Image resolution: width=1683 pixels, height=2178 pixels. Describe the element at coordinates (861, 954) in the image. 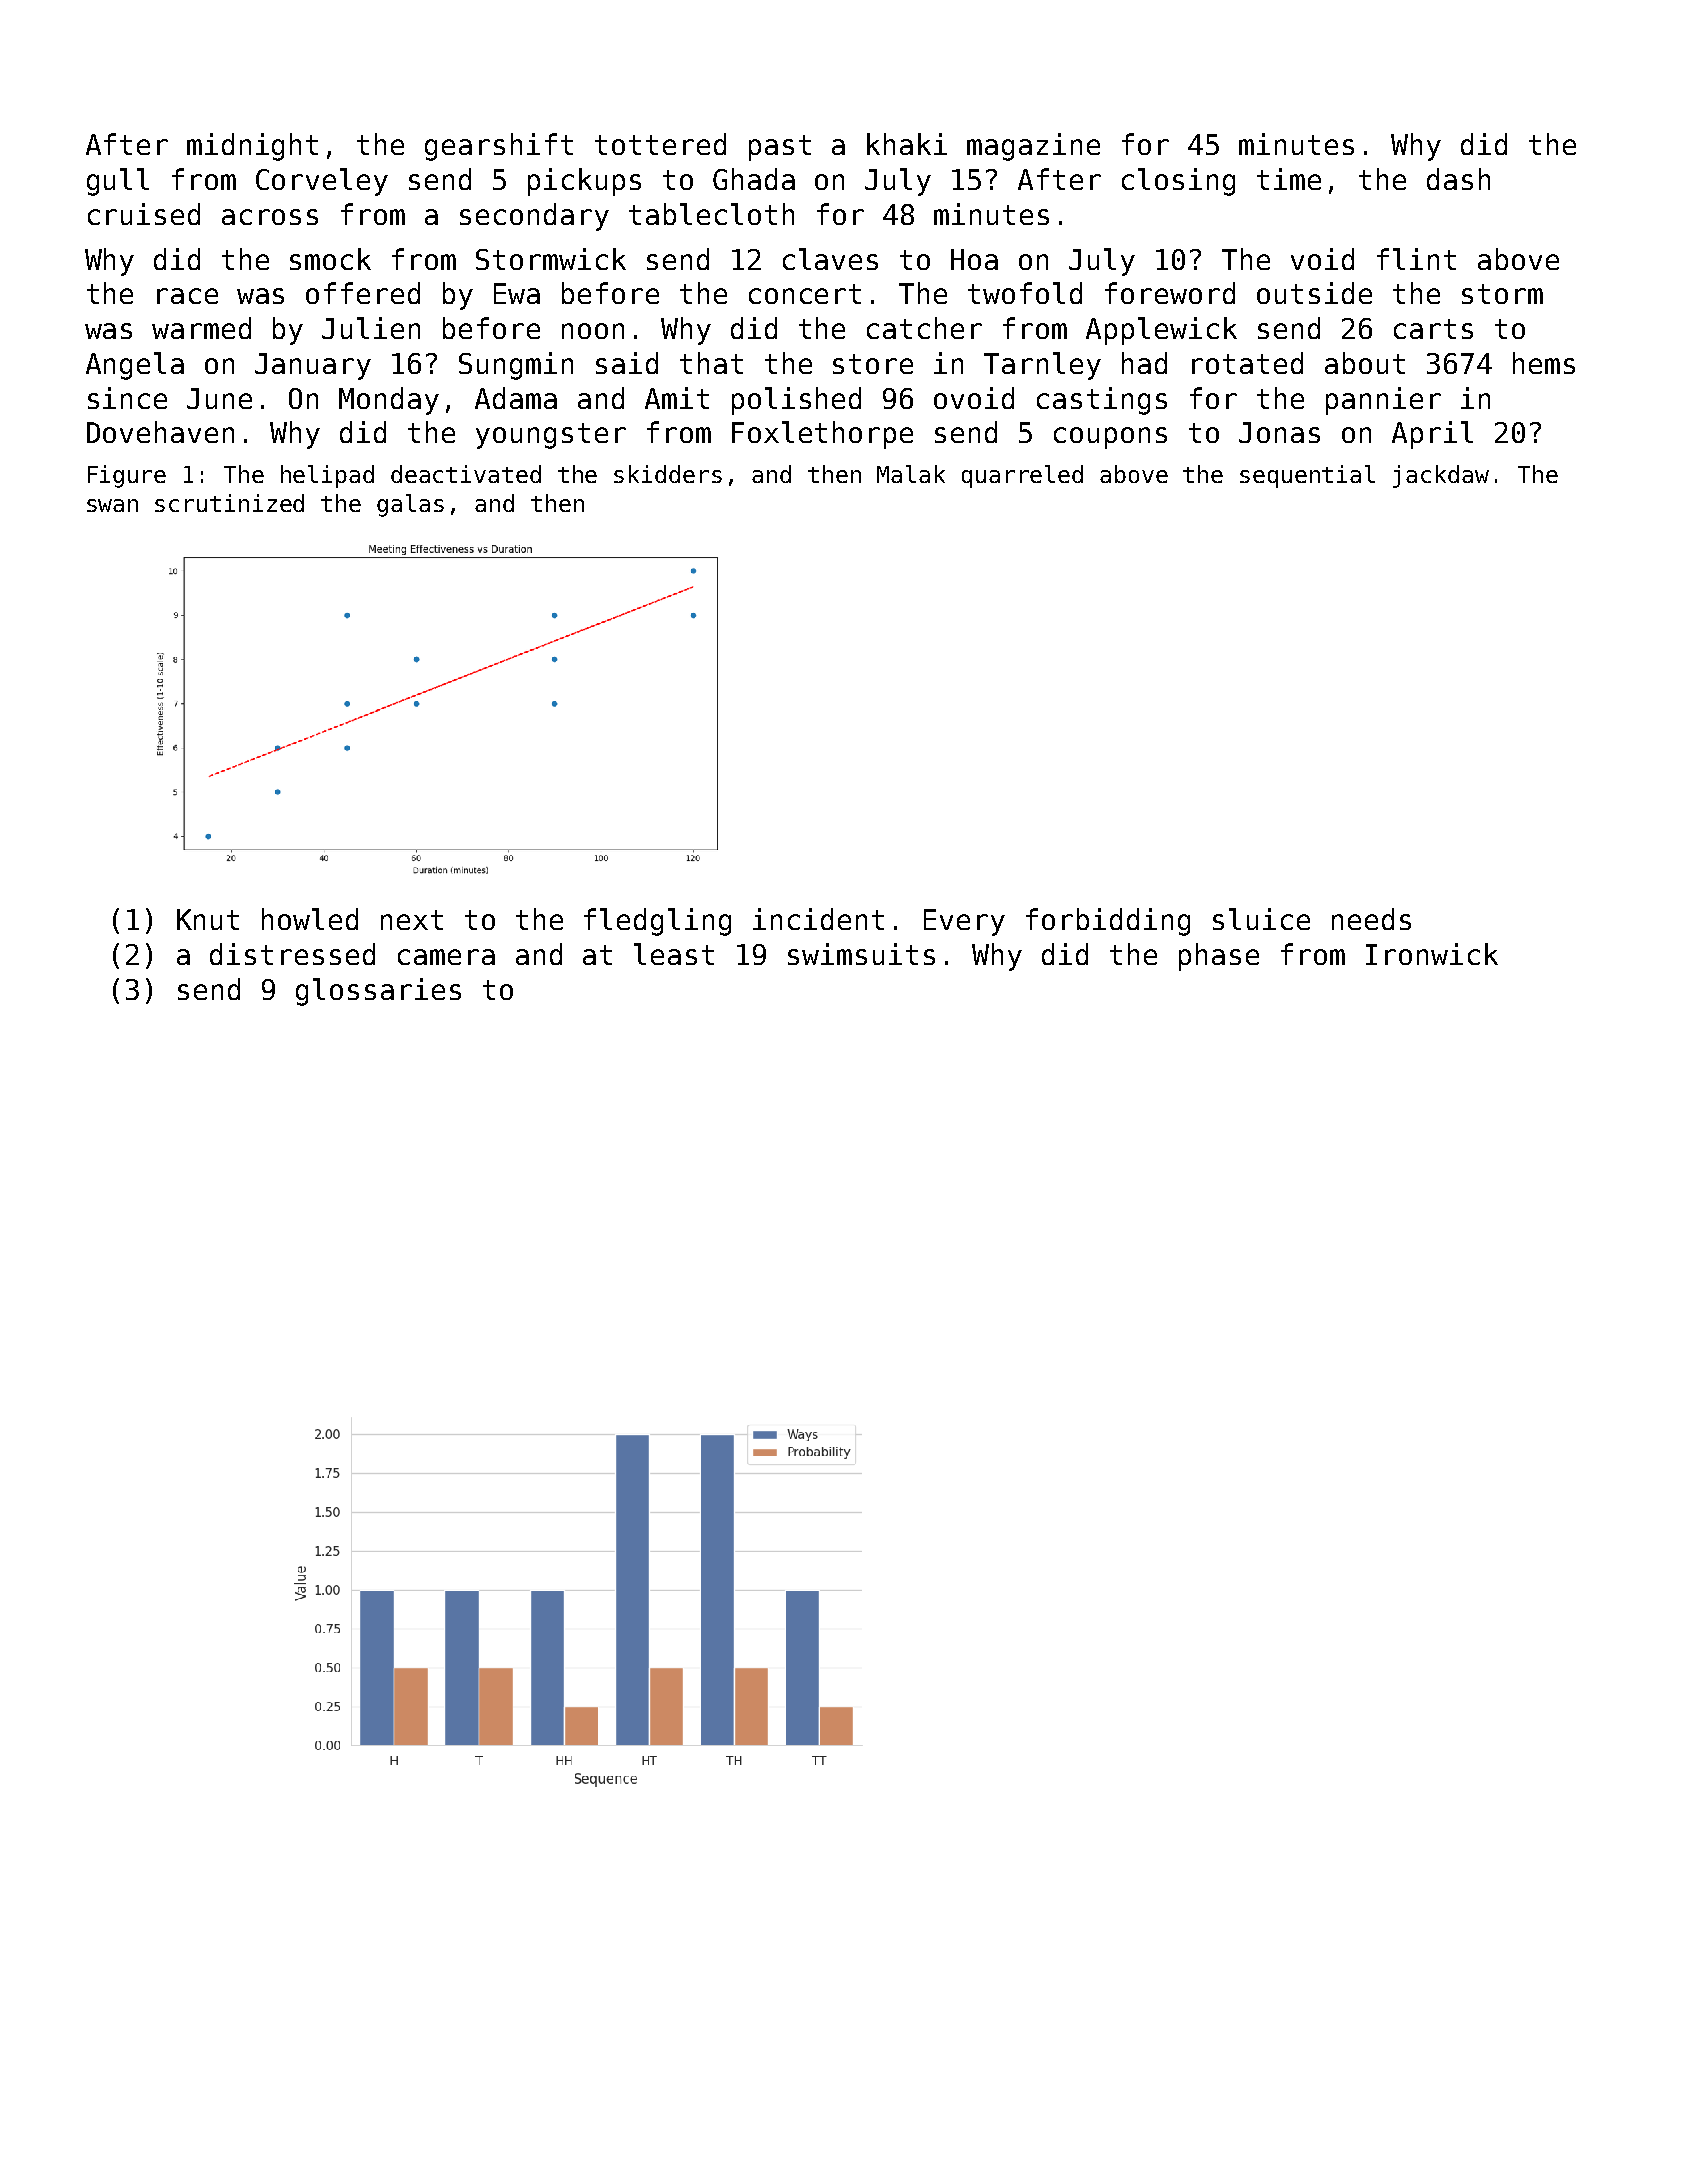

I see `swimsuits` at that location.
